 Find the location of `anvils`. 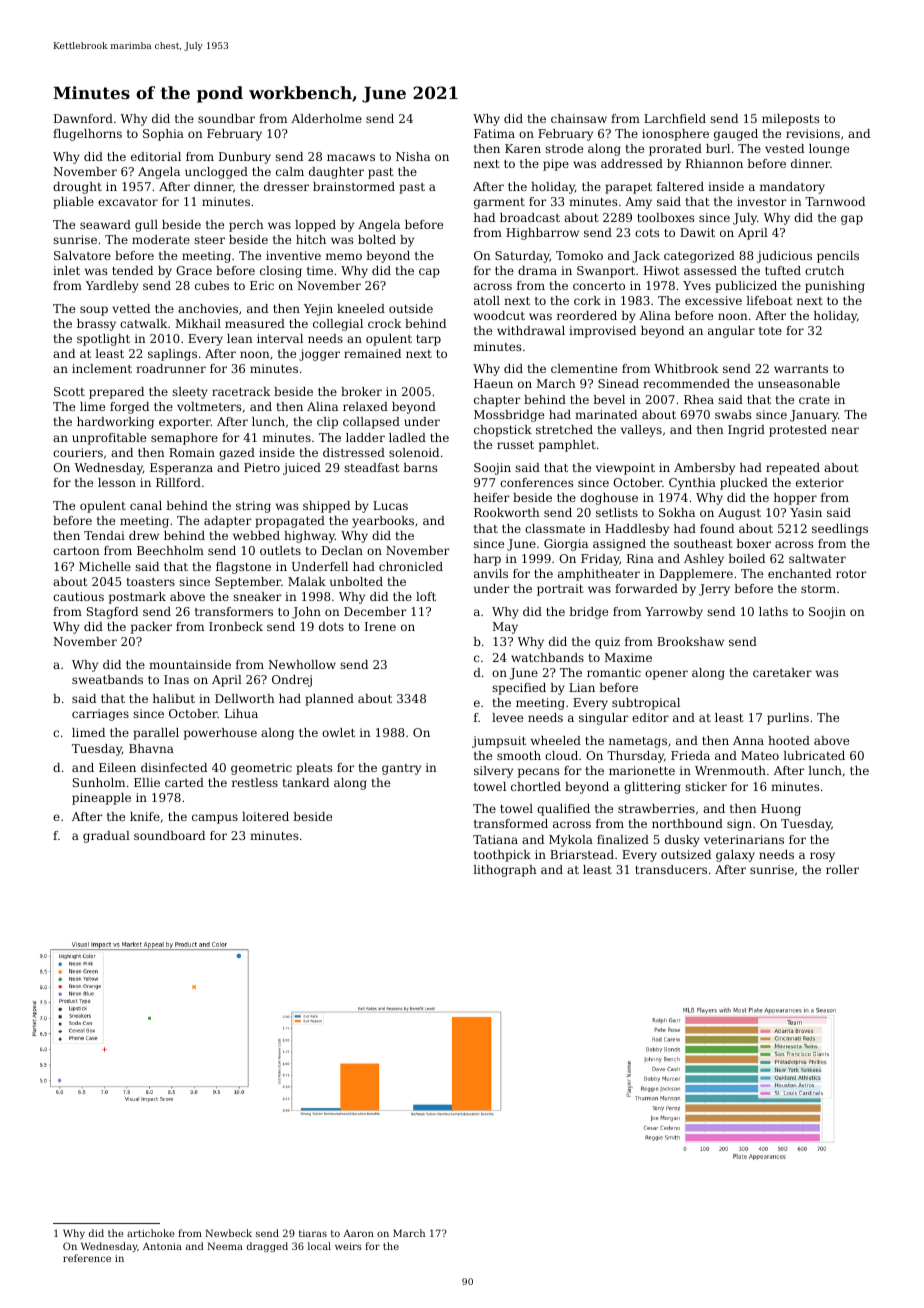

anvils is located at coordinates (491, 573).
